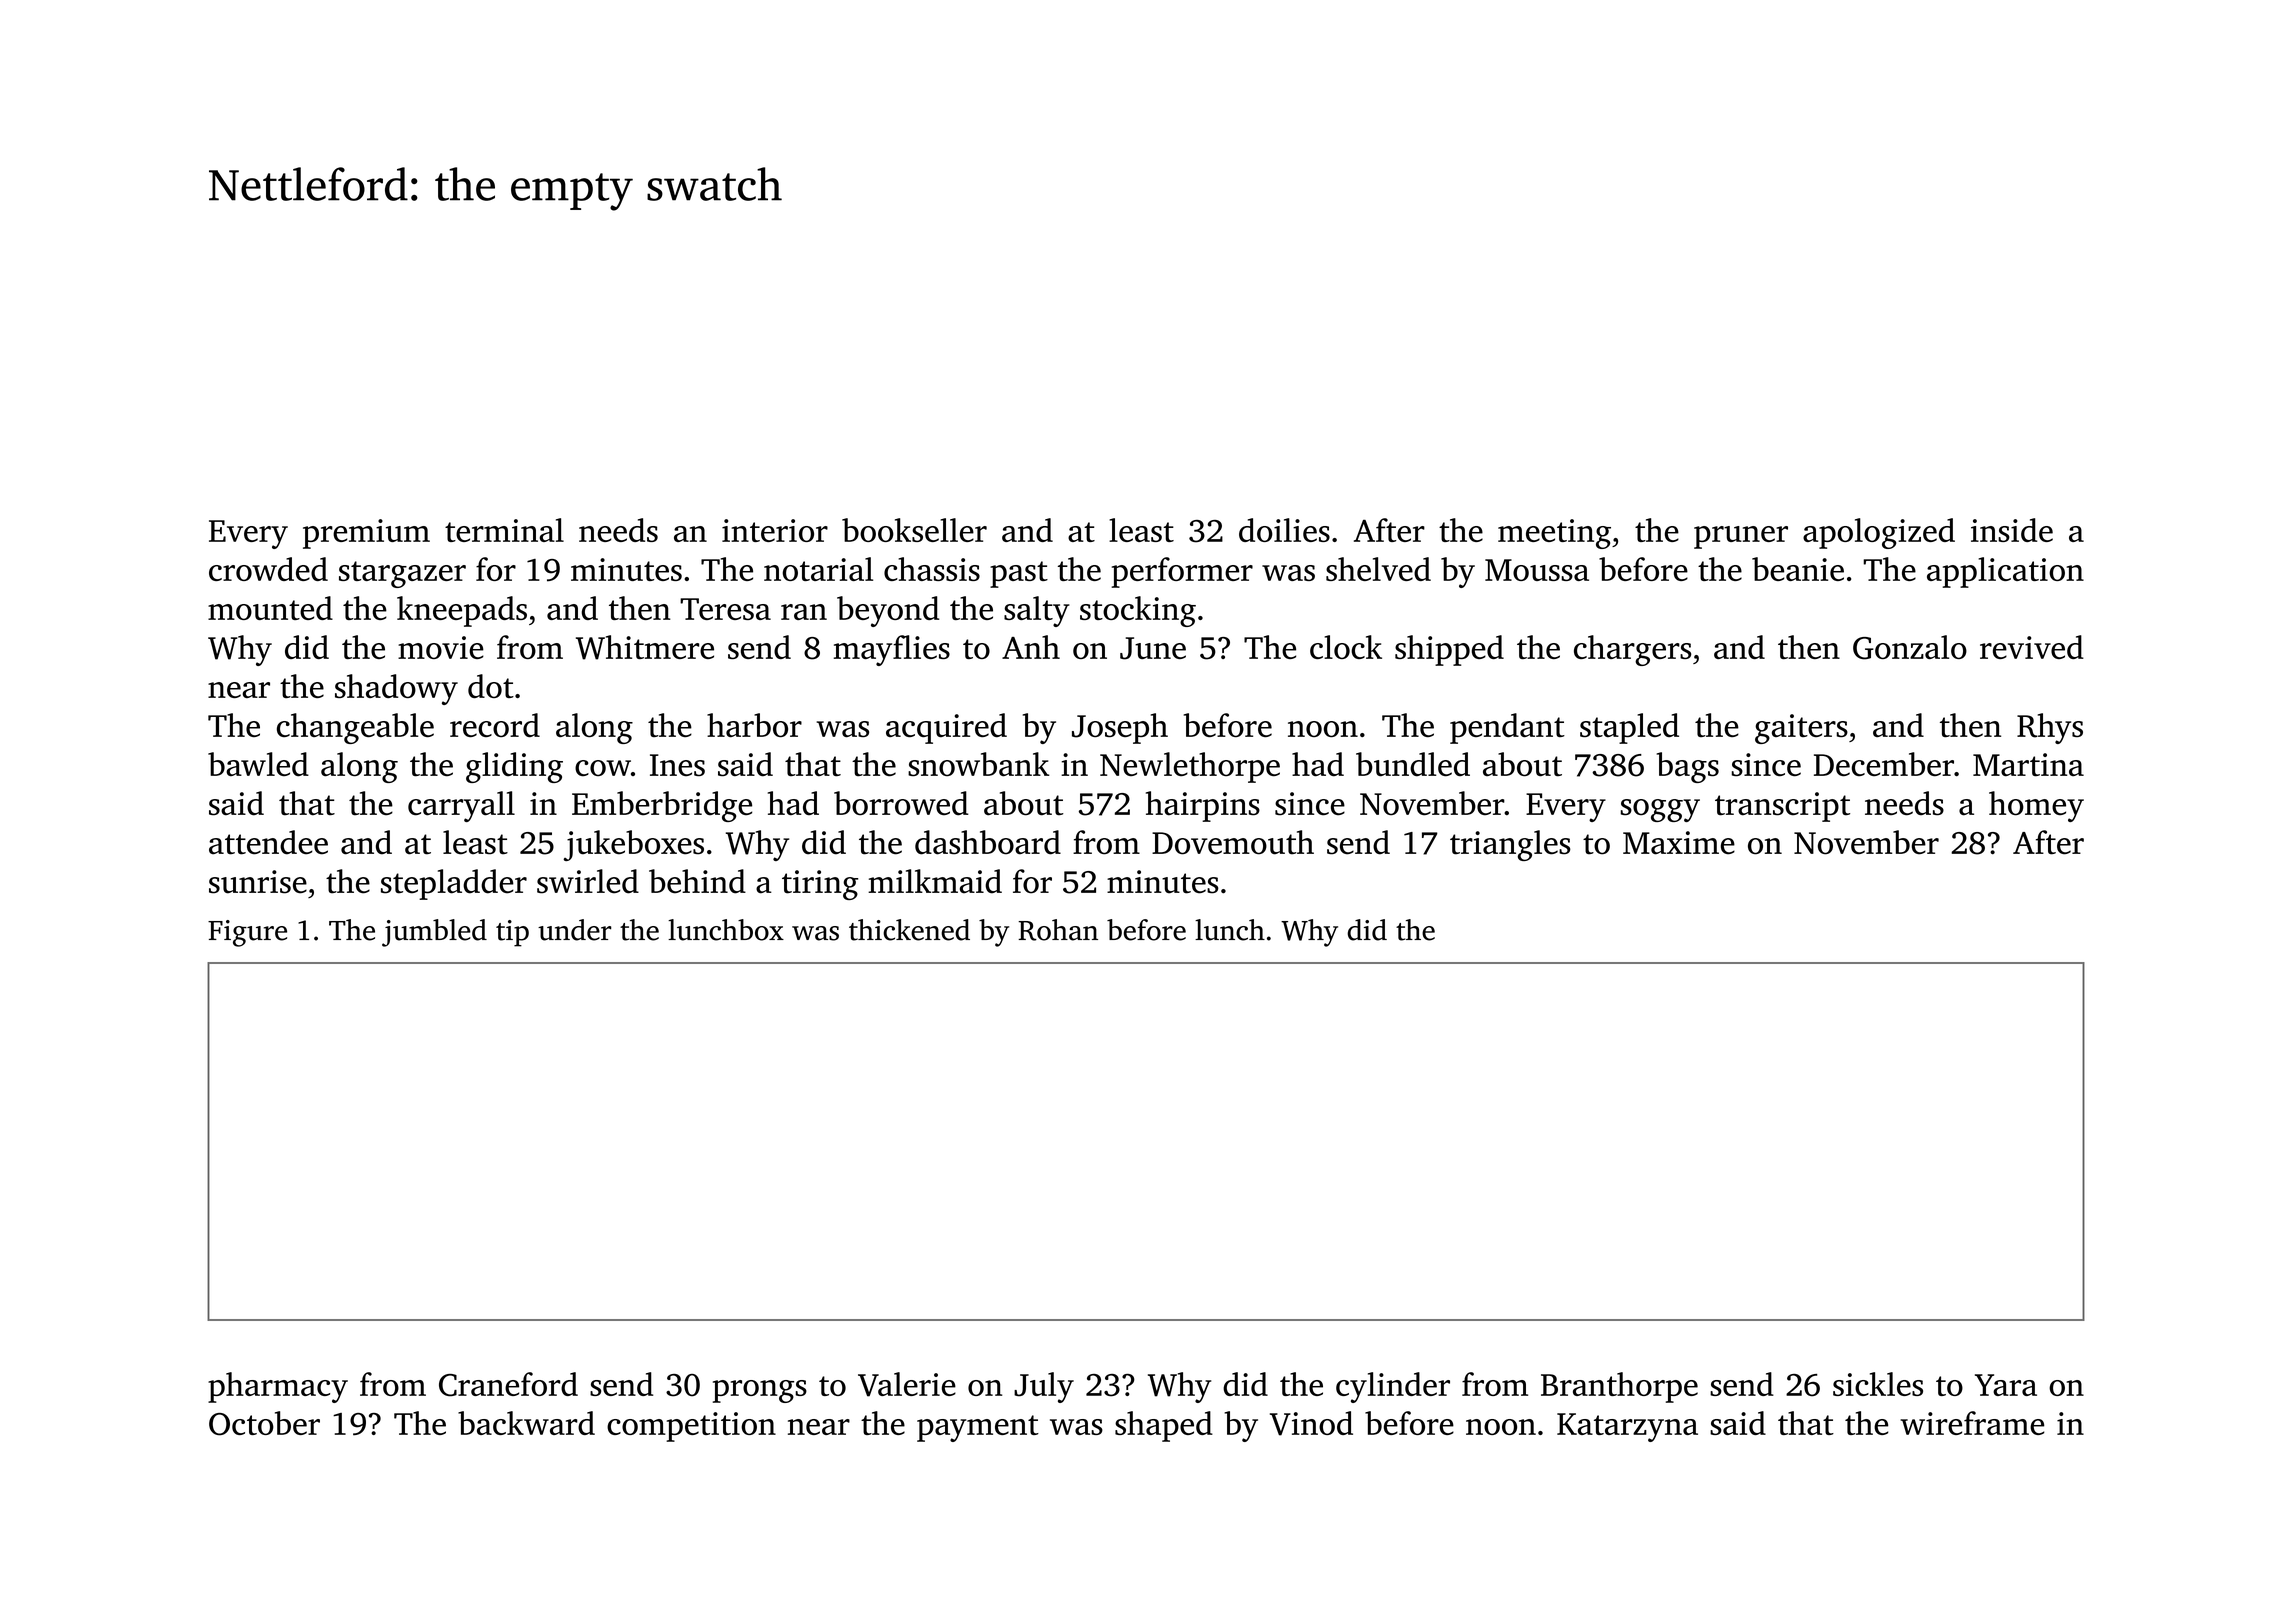 The height and width of the document is (1620, 2292). I want to click on hairpins, so click(1203, 806).
